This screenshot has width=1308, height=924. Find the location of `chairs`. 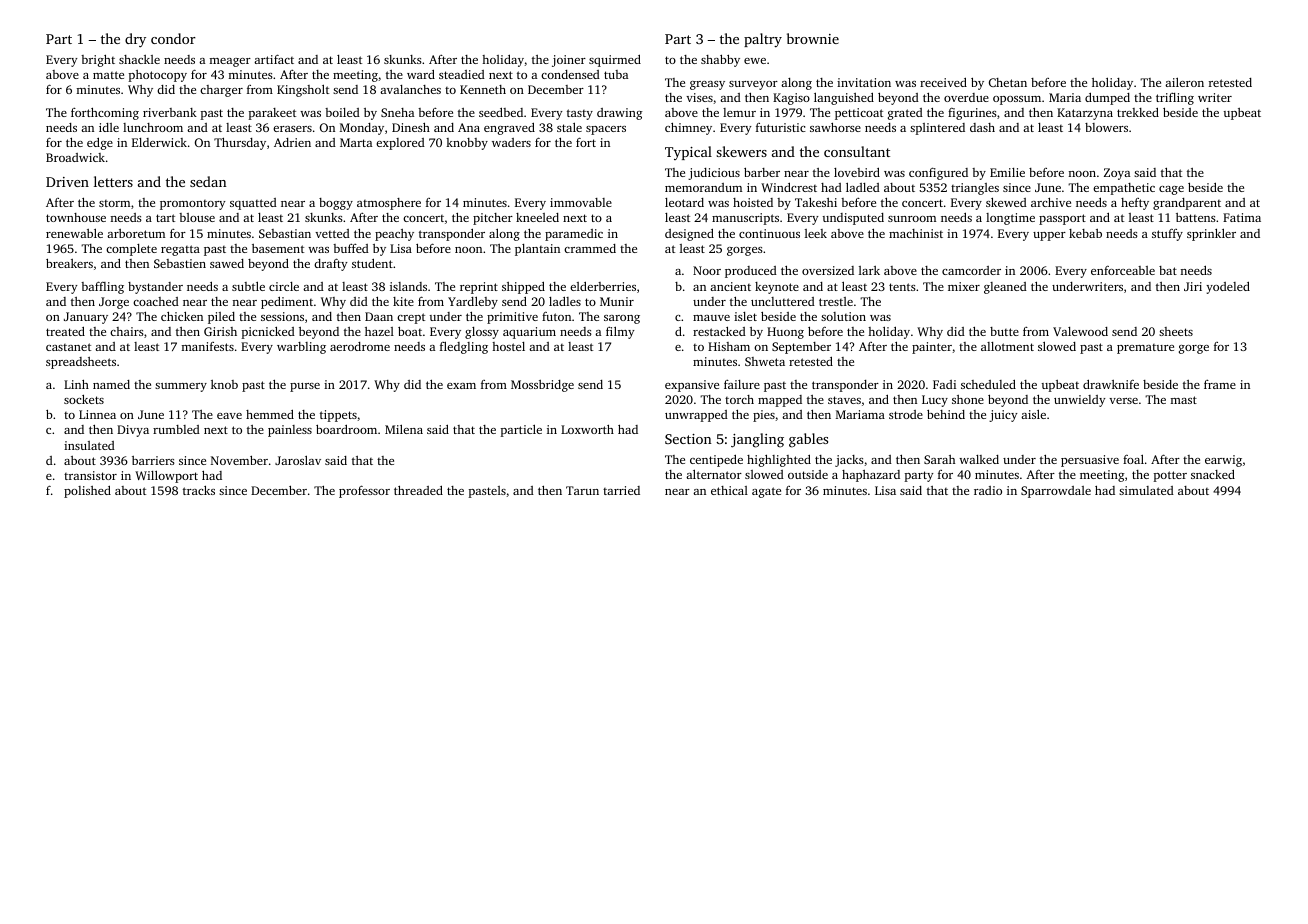

chairs is located at coordinates (127, 331).
